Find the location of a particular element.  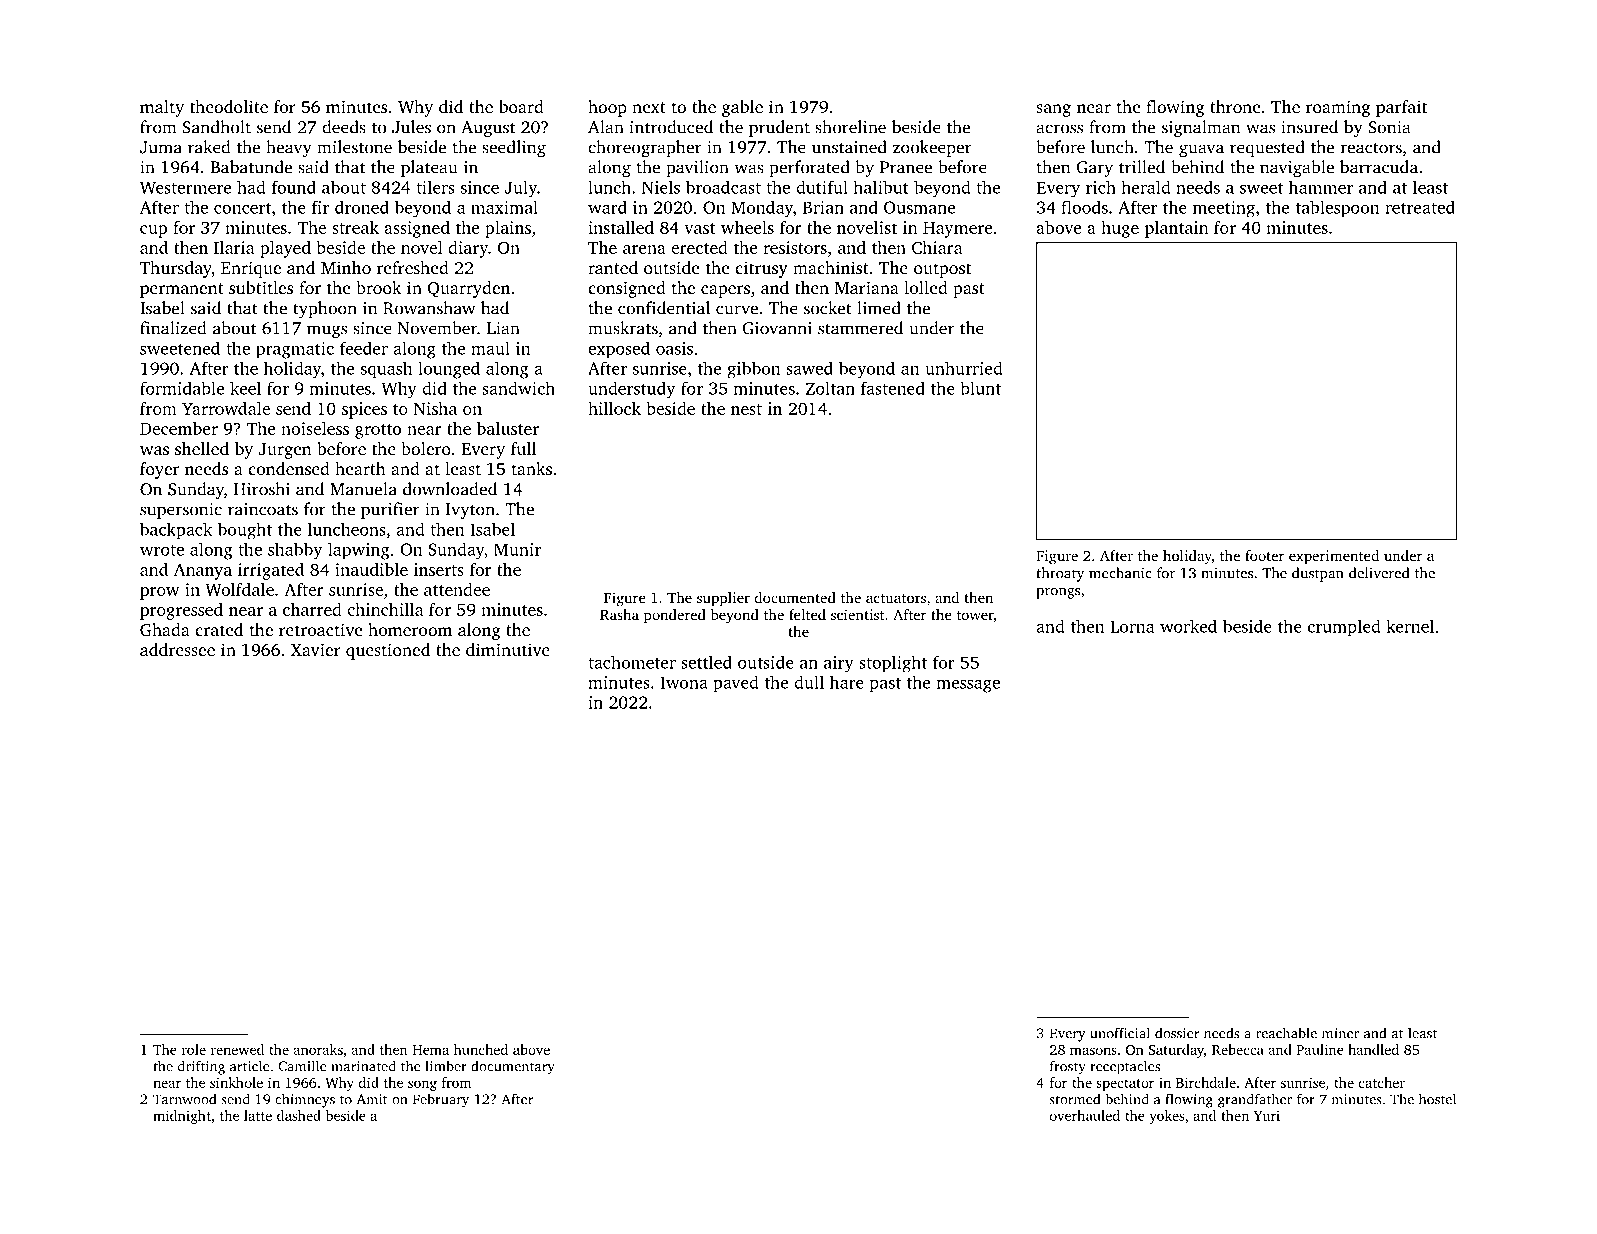

Hema is located at coordinates (430, 1050).
